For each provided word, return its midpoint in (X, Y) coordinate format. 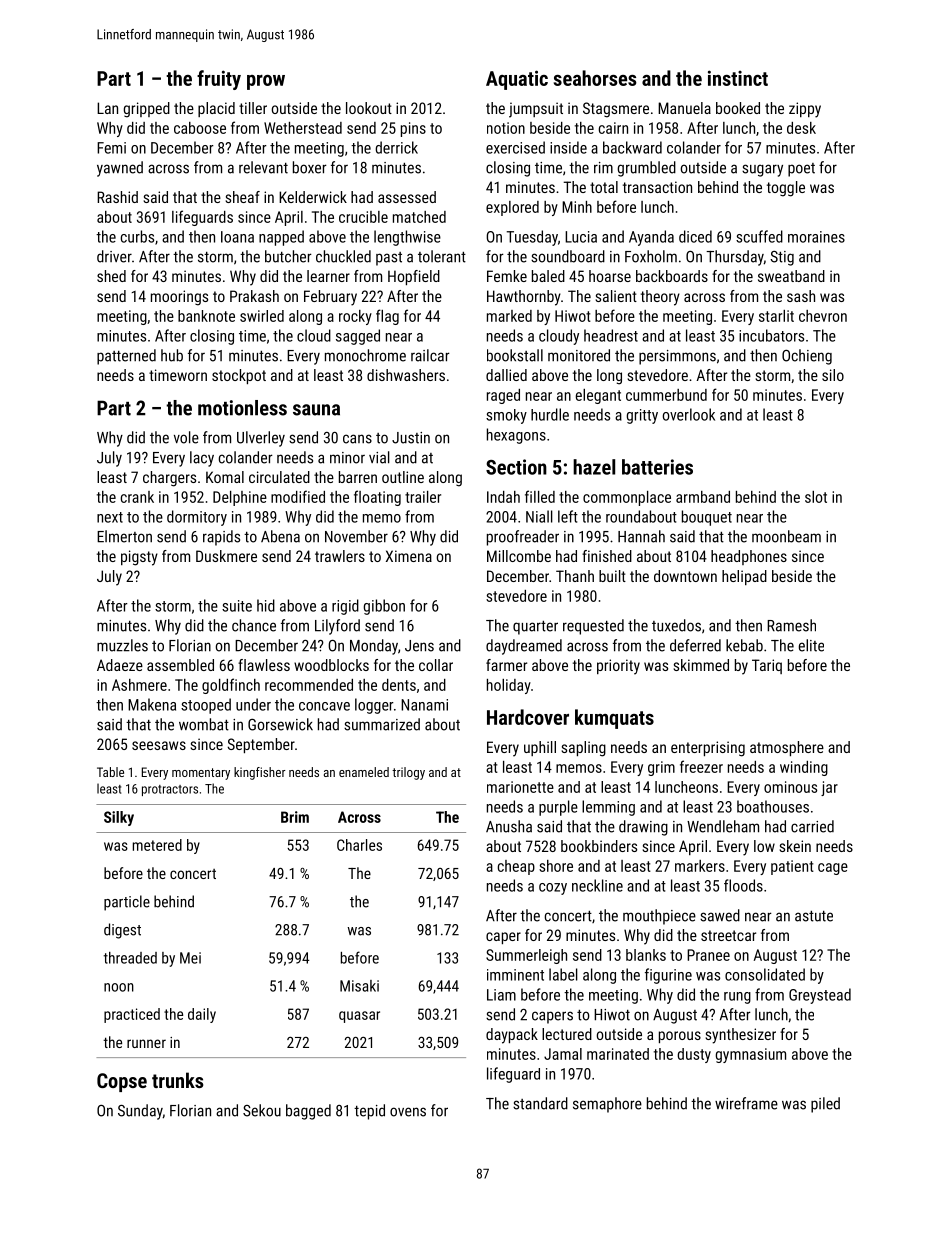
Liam (501, 995)
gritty (642, 416)
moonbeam (786, 536)
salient (616, 296)
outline (403, 477)
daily (202, 1015)
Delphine (240, 498)
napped (281, 238)
